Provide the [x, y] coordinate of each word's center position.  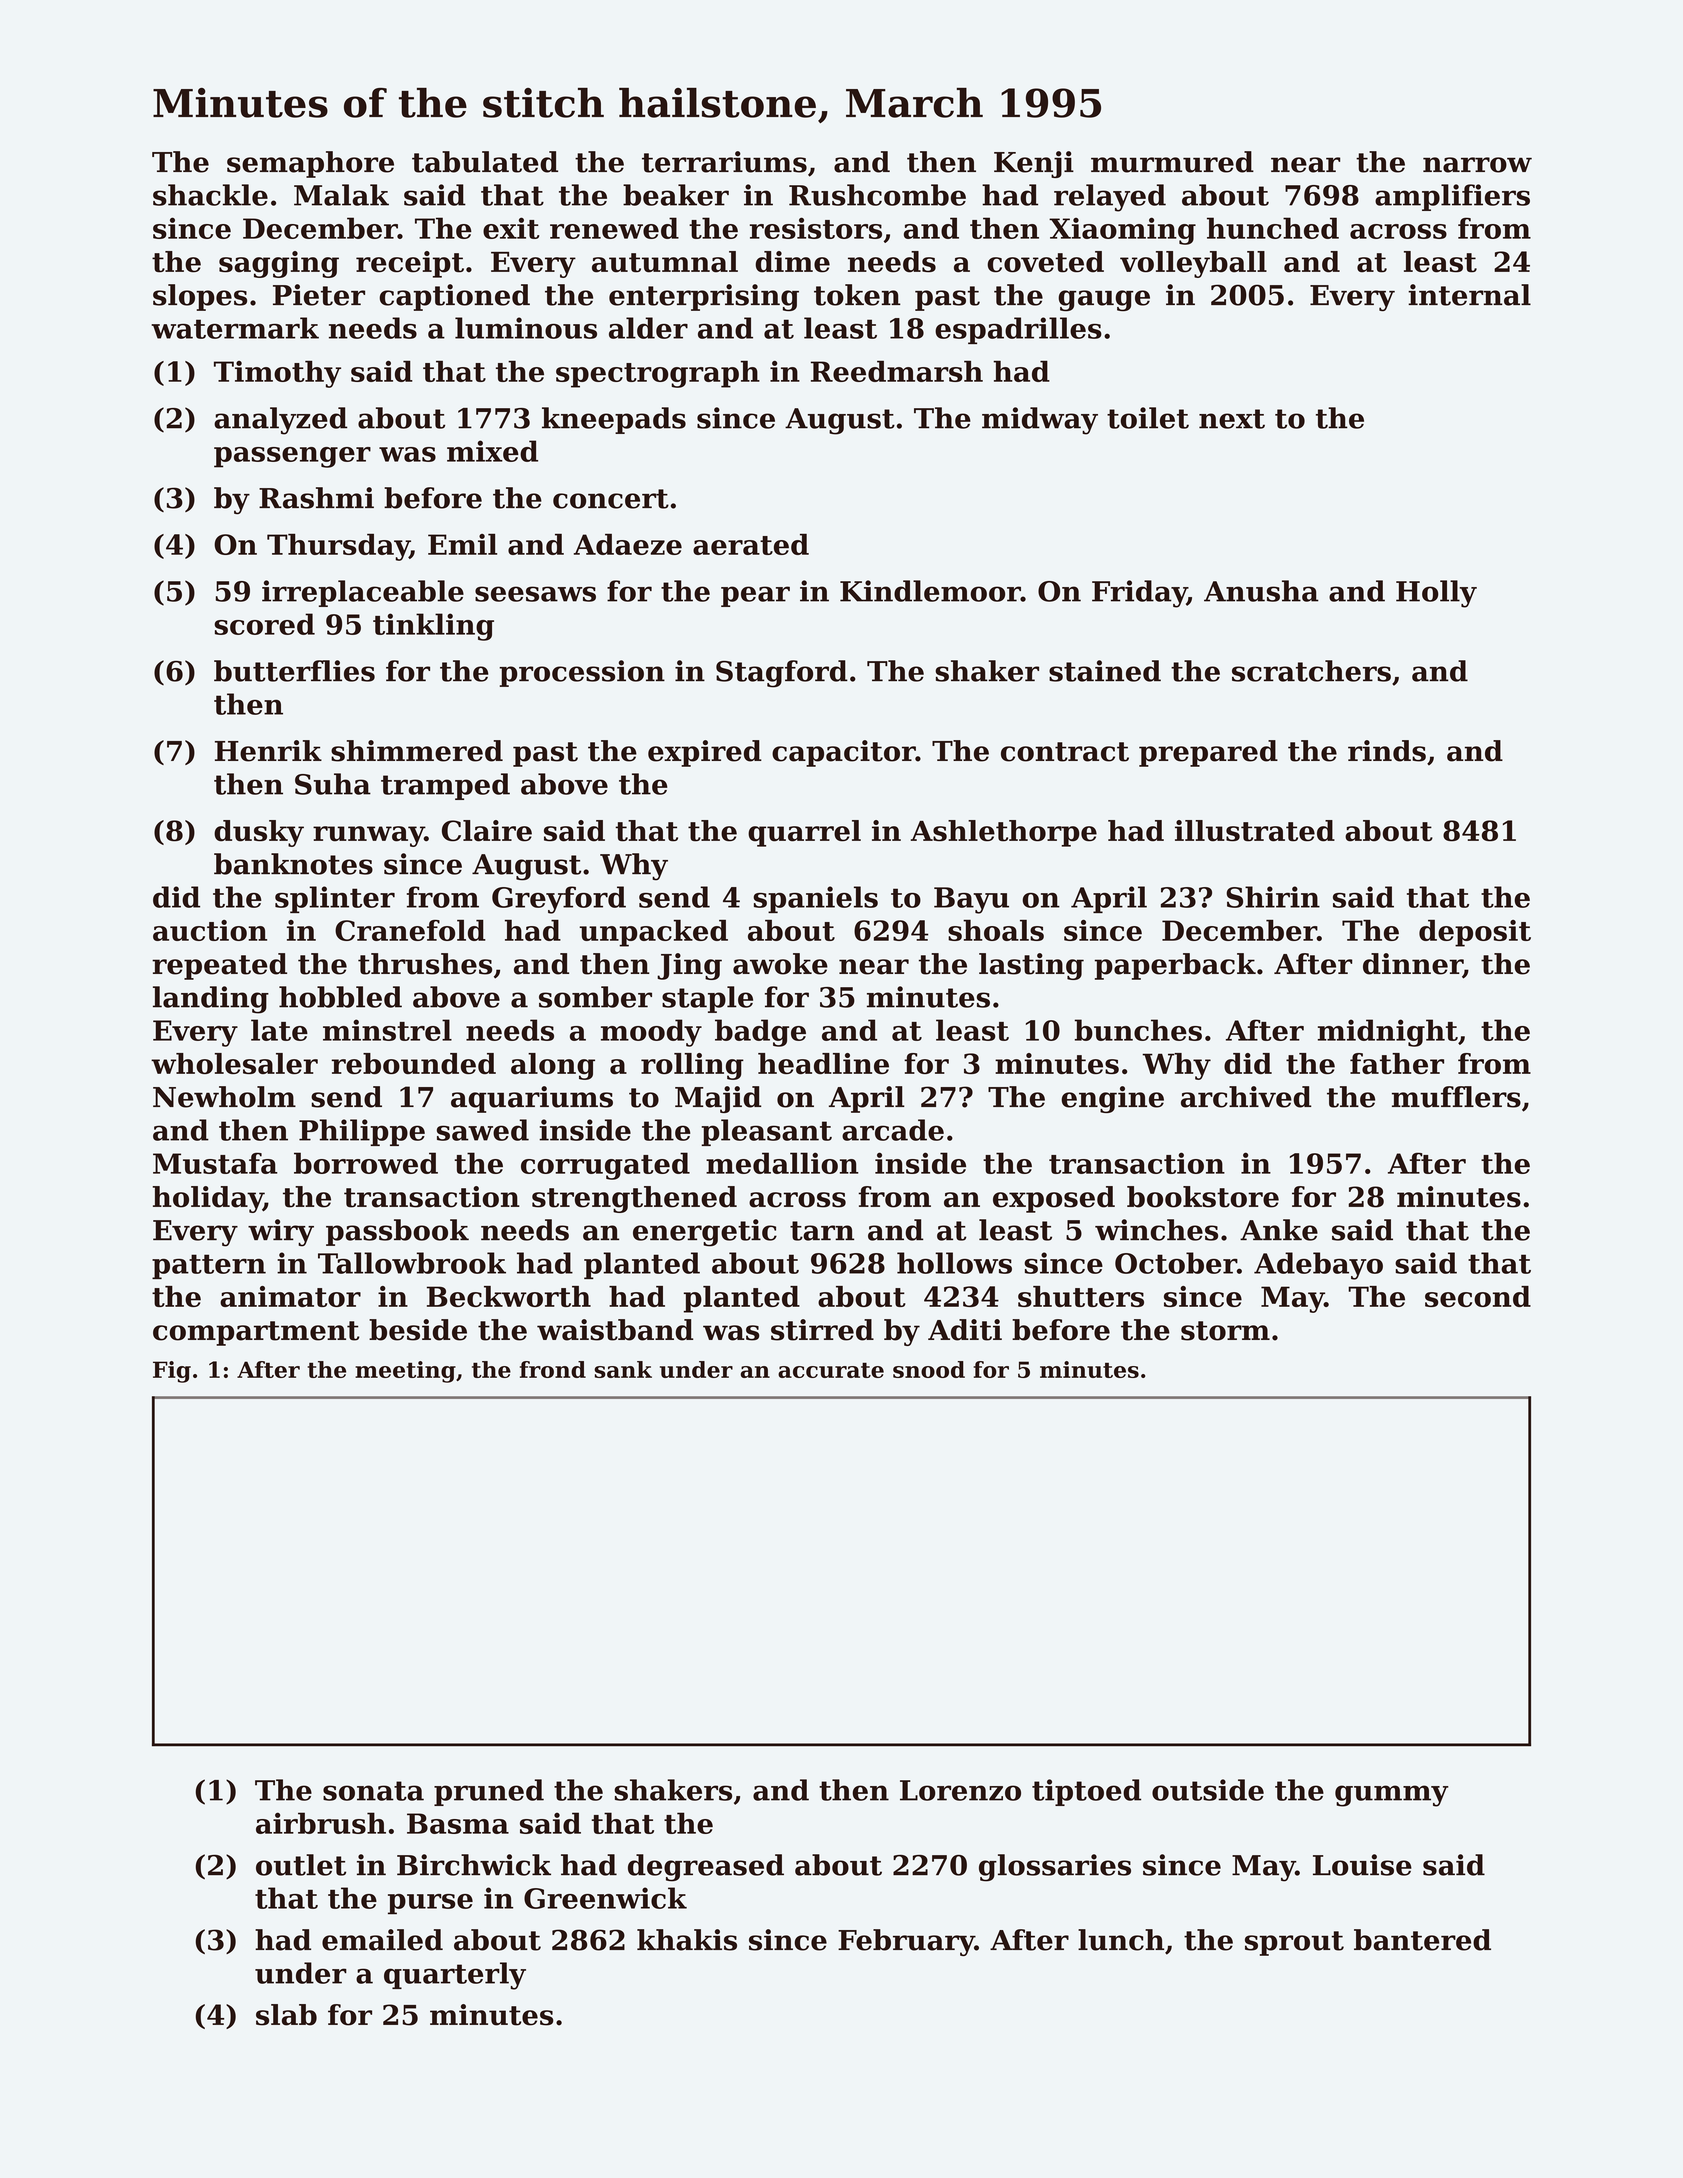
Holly [1436, 594]
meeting [405, 1372]
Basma [458, 1823]
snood [929, 1369]
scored [264, 624]
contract [1065, 752]
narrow [1477, 165]
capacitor [844, 753]
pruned [489, 1792]
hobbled [340, 997]
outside [1208, 1790]
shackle [210, 195]
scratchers [1311, 671]
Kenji [1034, 164]
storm [1225, 1331]
